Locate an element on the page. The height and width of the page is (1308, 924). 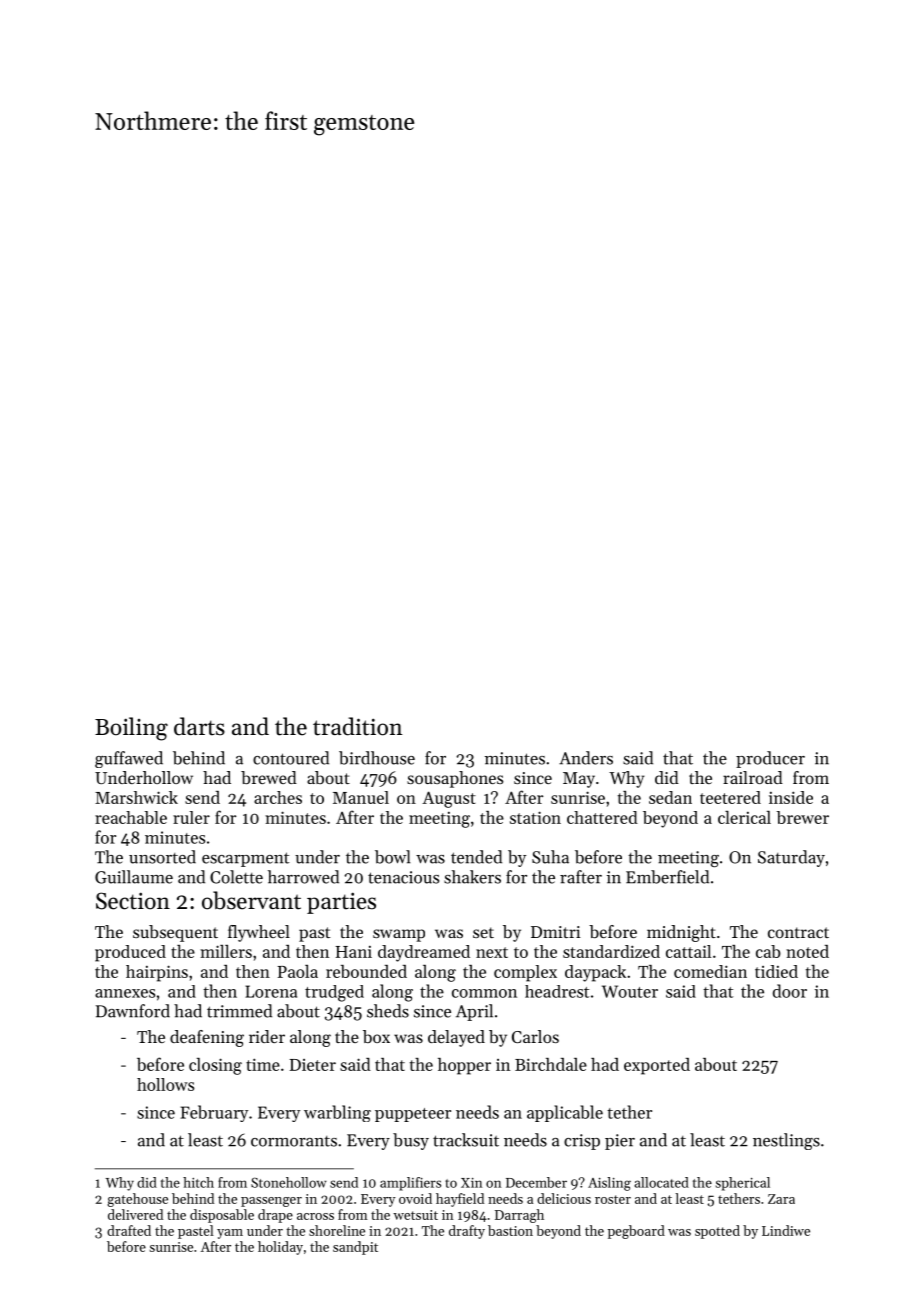
noted is located at coordinates (807, 951).
